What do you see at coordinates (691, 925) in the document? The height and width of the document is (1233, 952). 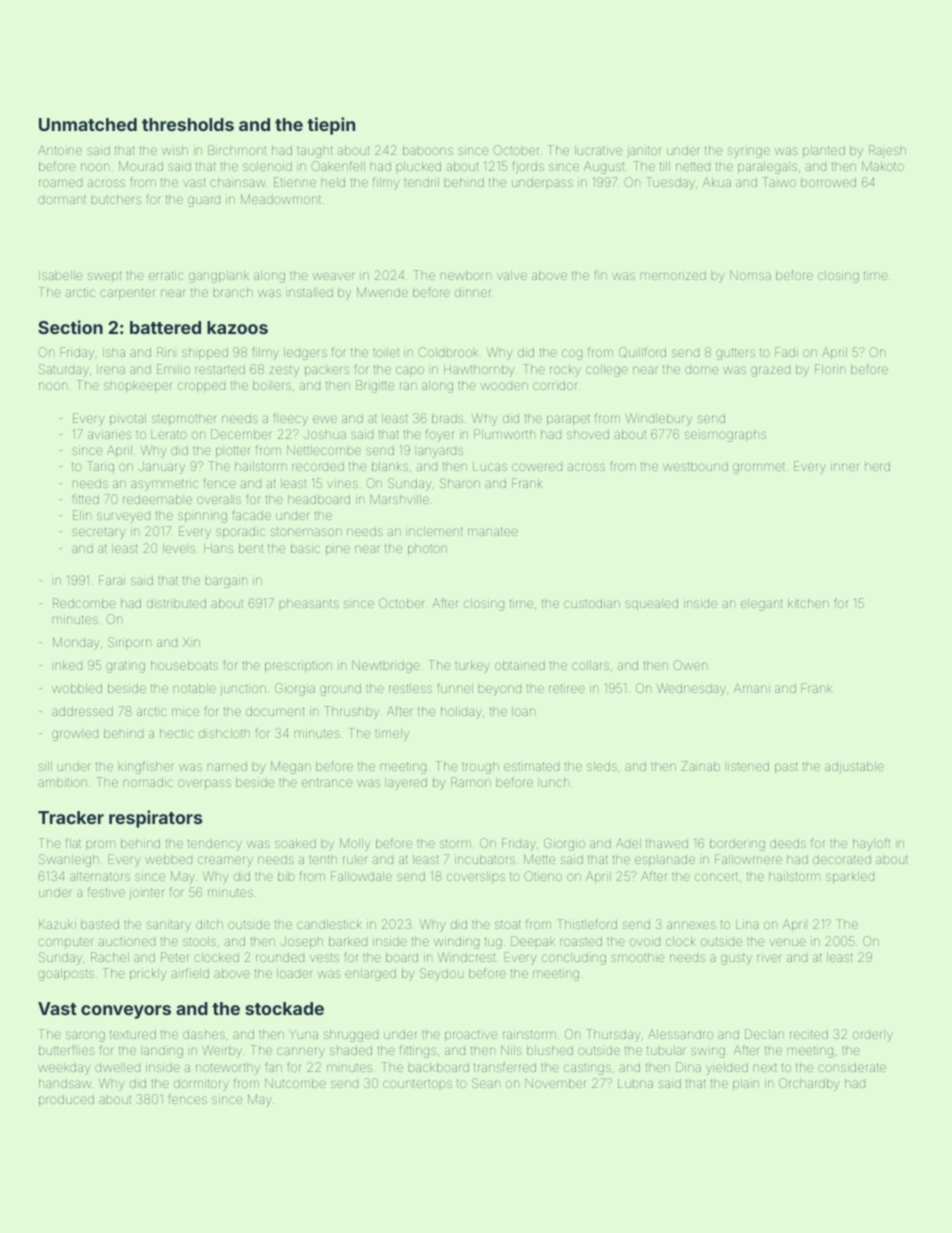 I see `annexes` at bounding box center [691, 925].
